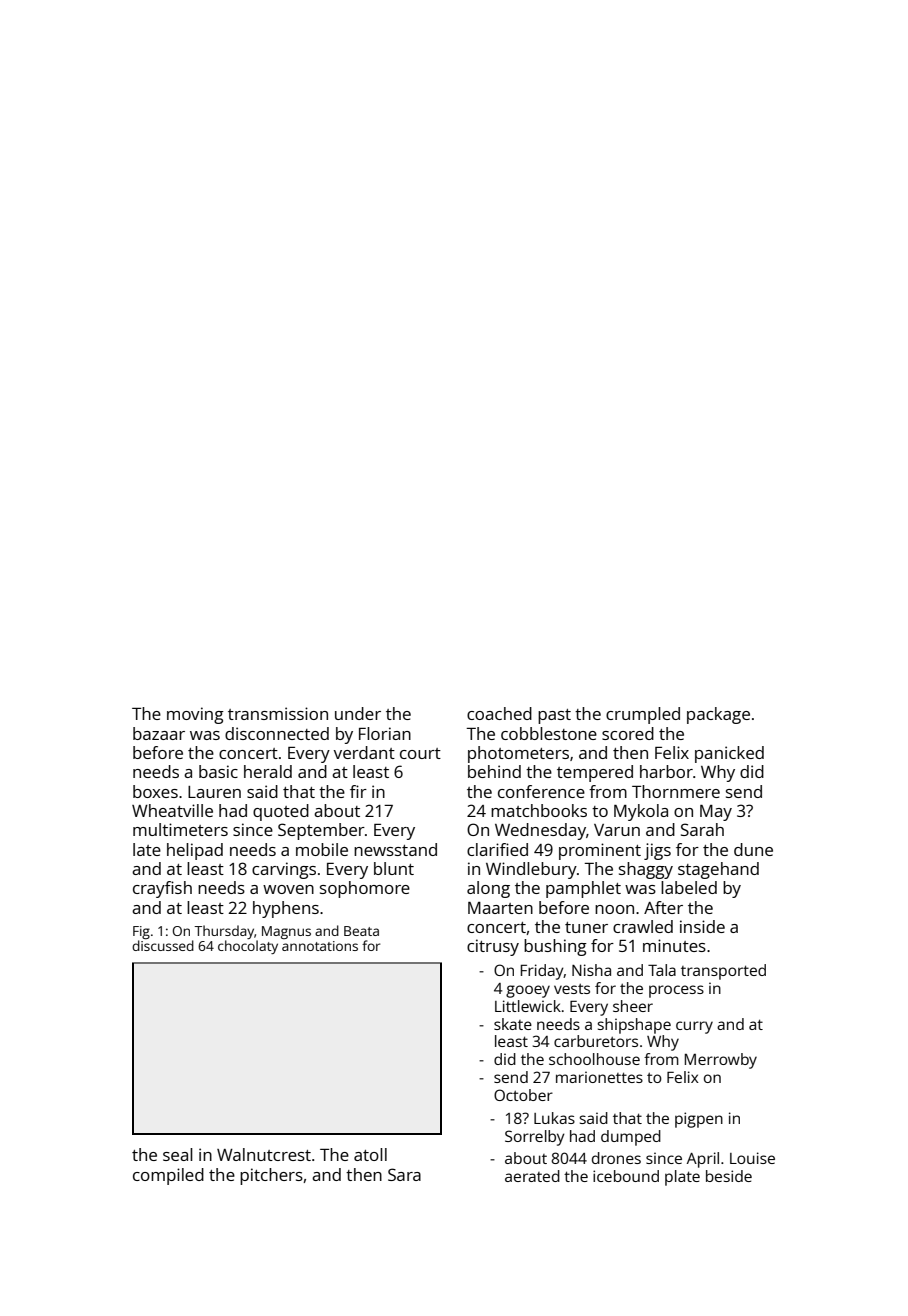 The width and height of the screenshot is (908, 1316). Describe the element at coordinates (163, 945) in the screenshot. I see `discussed` at that location.
